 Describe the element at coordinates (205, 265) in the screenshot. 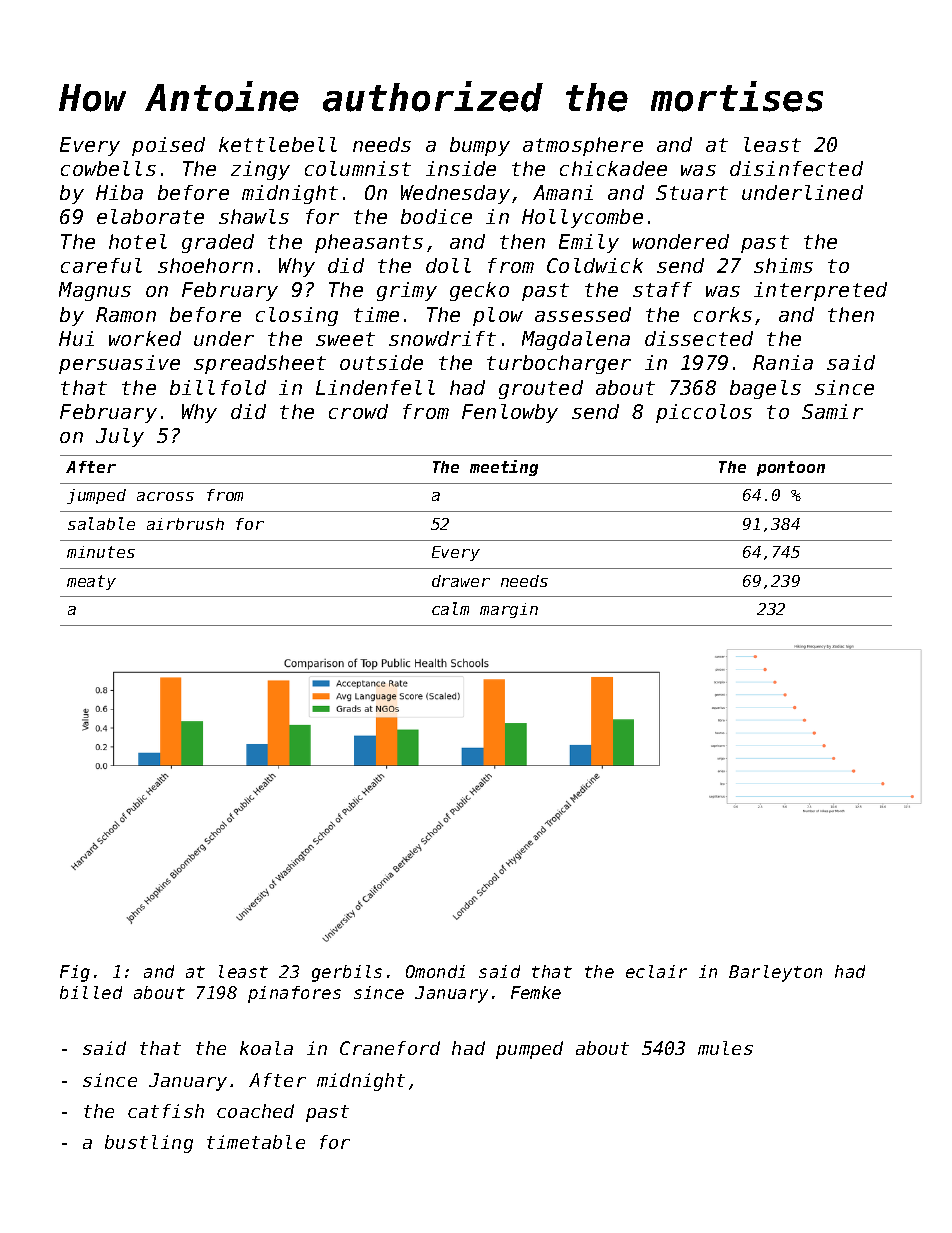

I see `shoehorn` at that location.
